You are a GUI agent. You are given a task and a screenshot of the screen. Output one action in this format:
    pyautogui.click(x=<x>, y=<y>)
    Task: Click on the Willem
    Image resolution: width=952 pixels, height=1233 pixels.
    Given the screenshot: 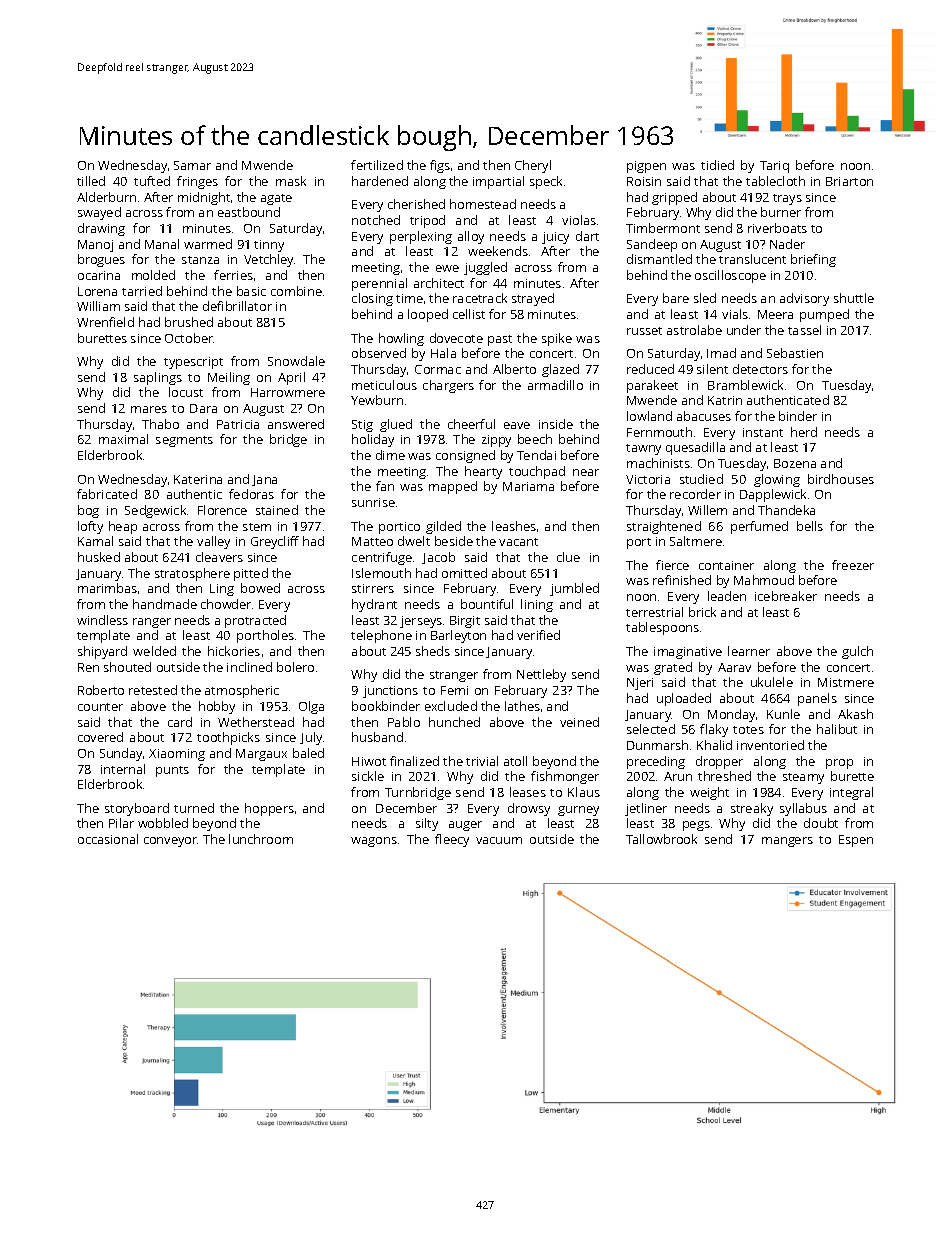 What is the action you would take?
    pyautogui.click(x=707, y=510)
